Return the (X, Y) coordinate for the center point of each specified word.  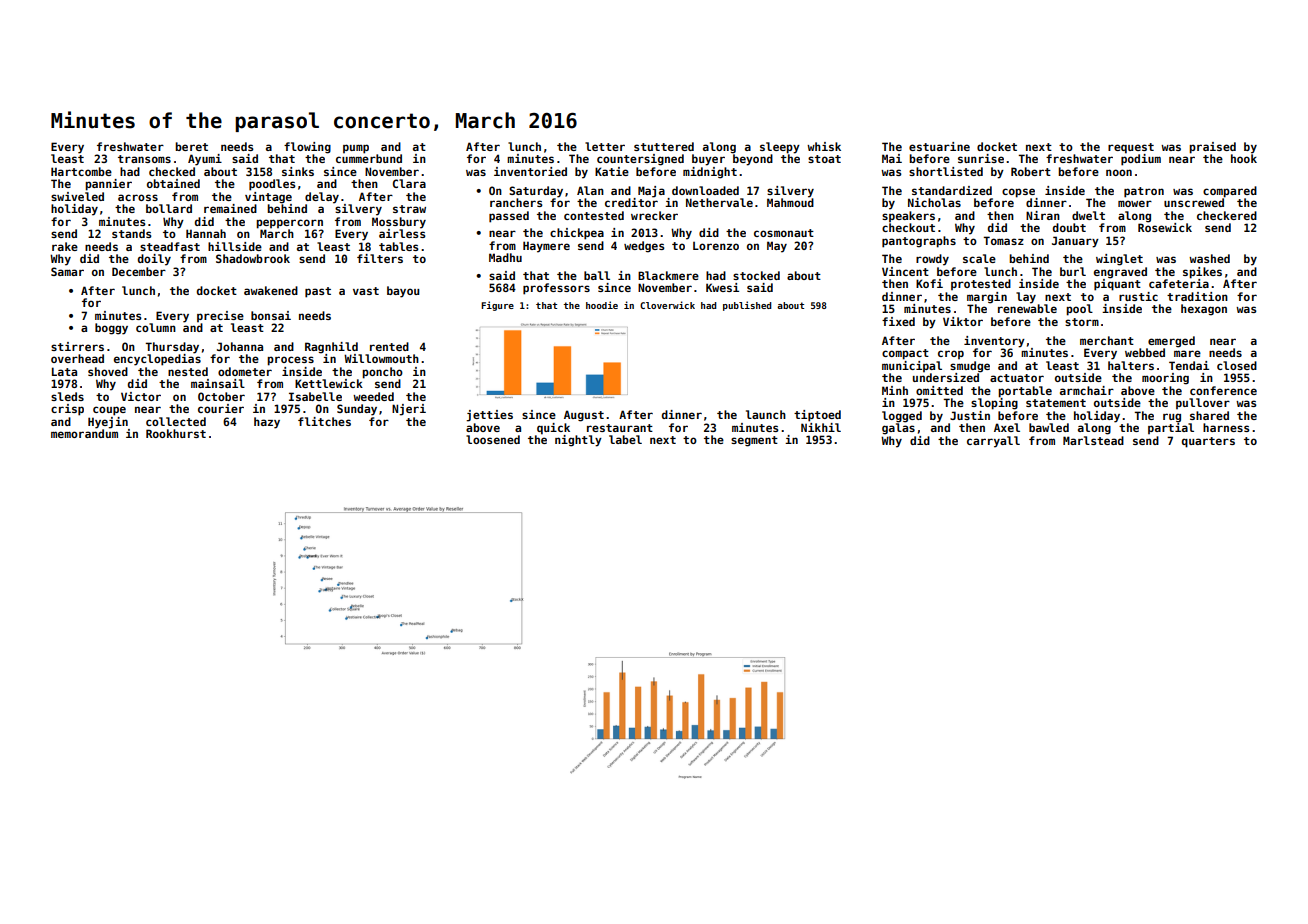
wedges (644, 247)
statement (1056, 403)
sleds (67, 396)
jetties (489, 416)
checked (172, 171)
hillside (235, 246)
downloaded (705, 190)
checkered (1227, 215)
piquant (1117, 285)
